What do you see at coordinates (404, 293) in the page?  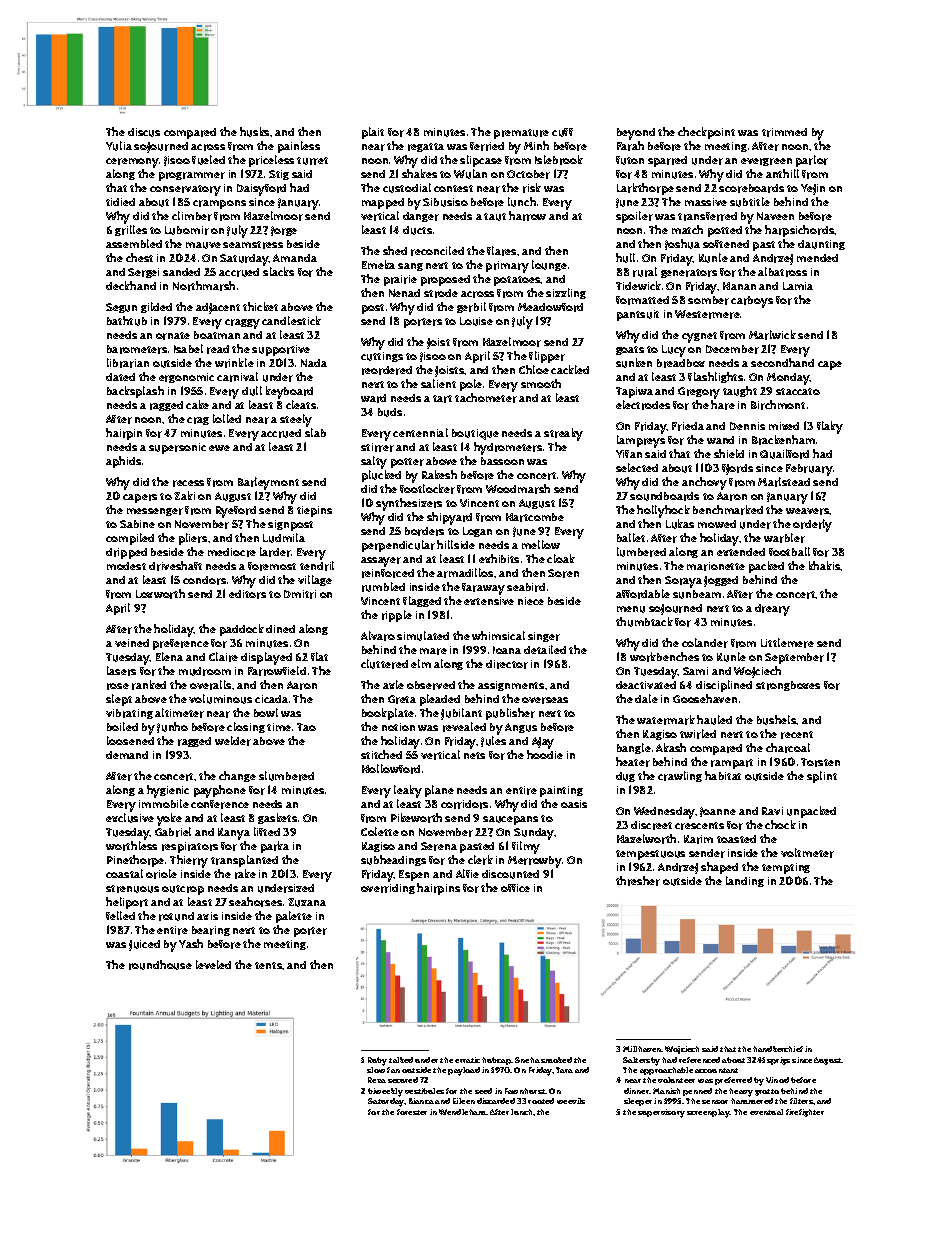 I see `Nenad` at bounding box center [404, 293].
